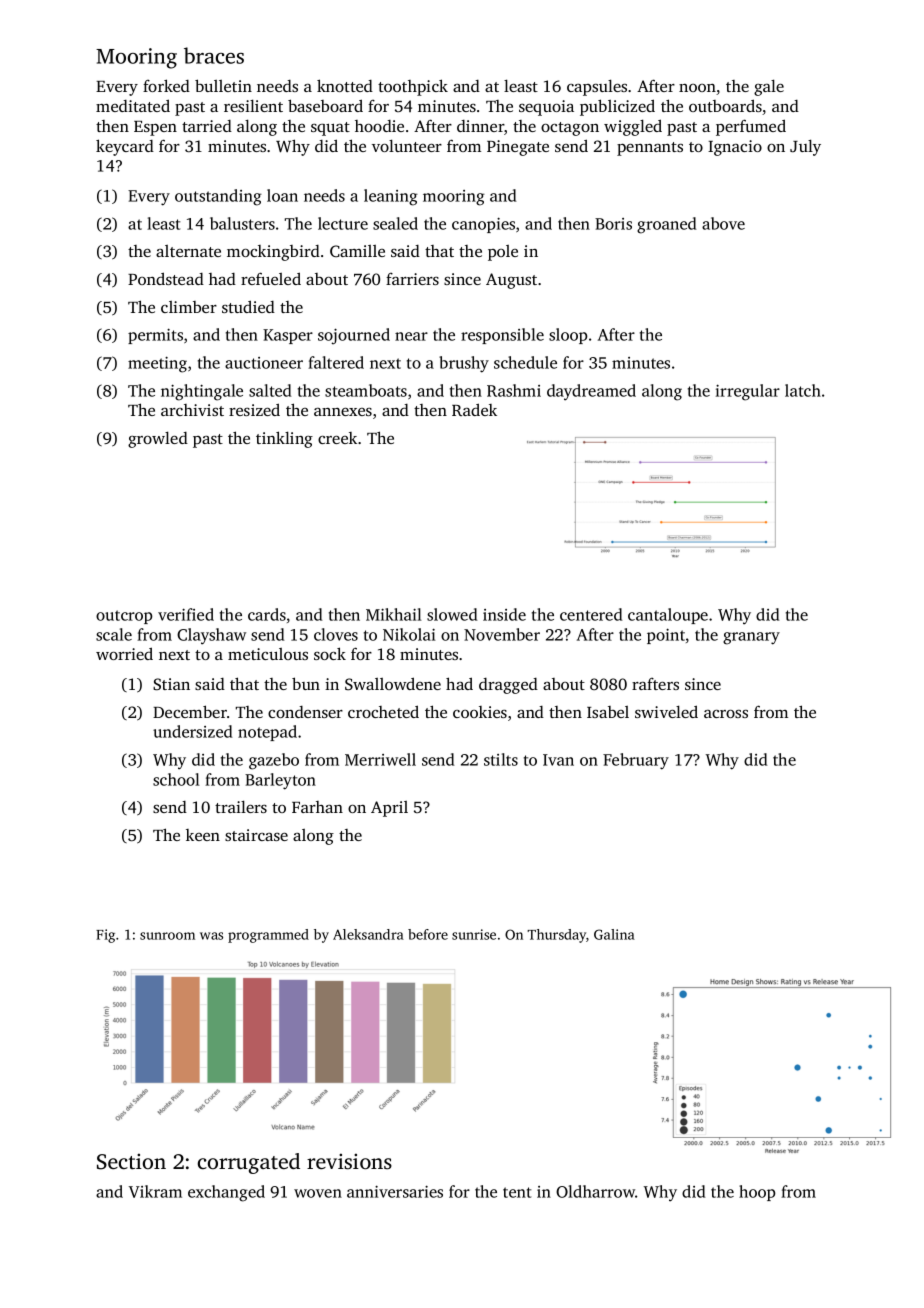 The width and height of the image is (924, 1308). Describe the element at coordinates (157, 364) in the image. I see `meeting` at that location.
